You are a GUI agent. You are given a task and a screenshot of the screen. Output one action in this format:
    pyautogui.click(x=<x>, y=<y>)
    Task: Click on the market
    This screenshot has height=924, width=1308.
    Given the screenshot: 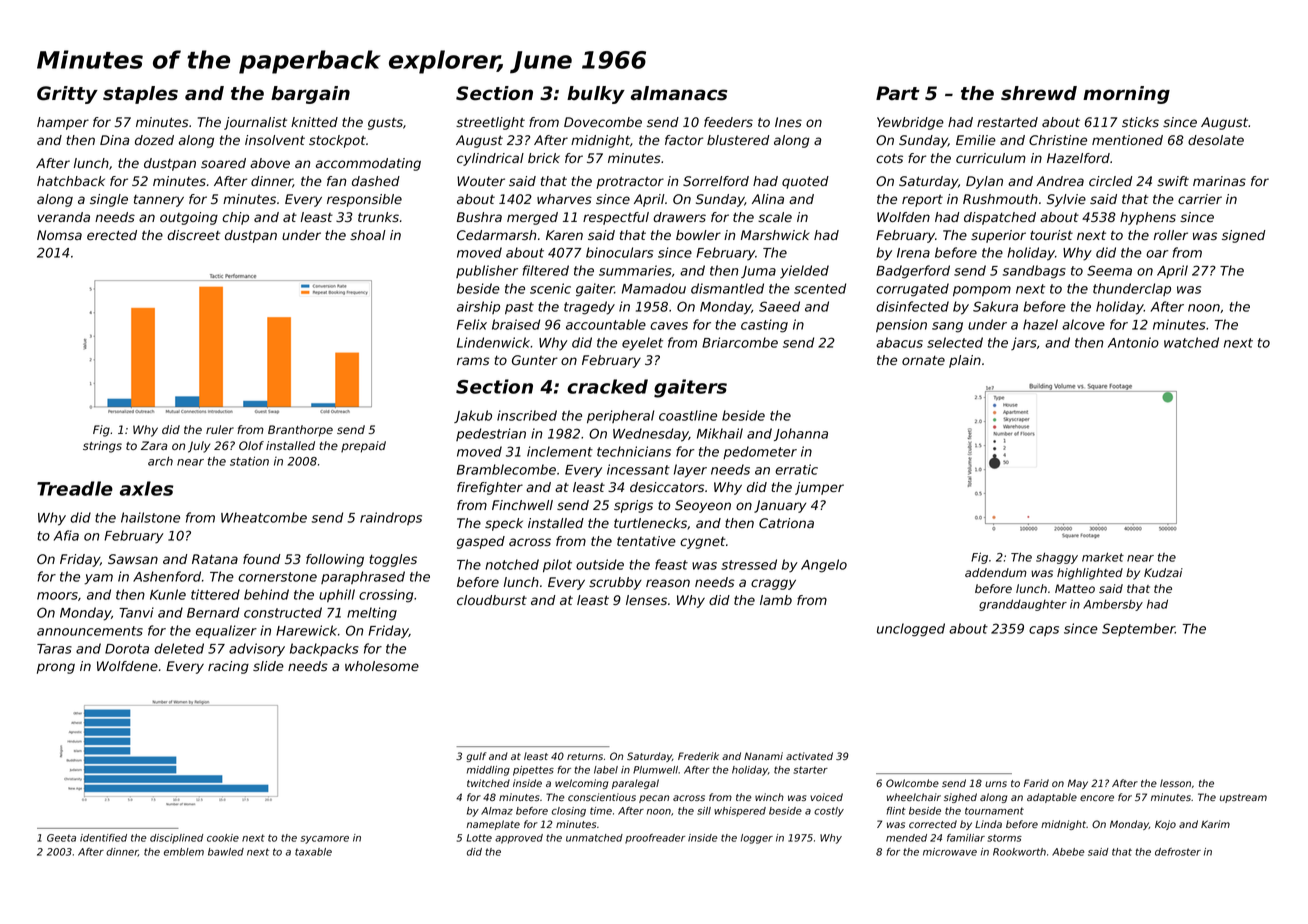 What is the action you would take?
    pyautogui.click(x=1103, y=557)
